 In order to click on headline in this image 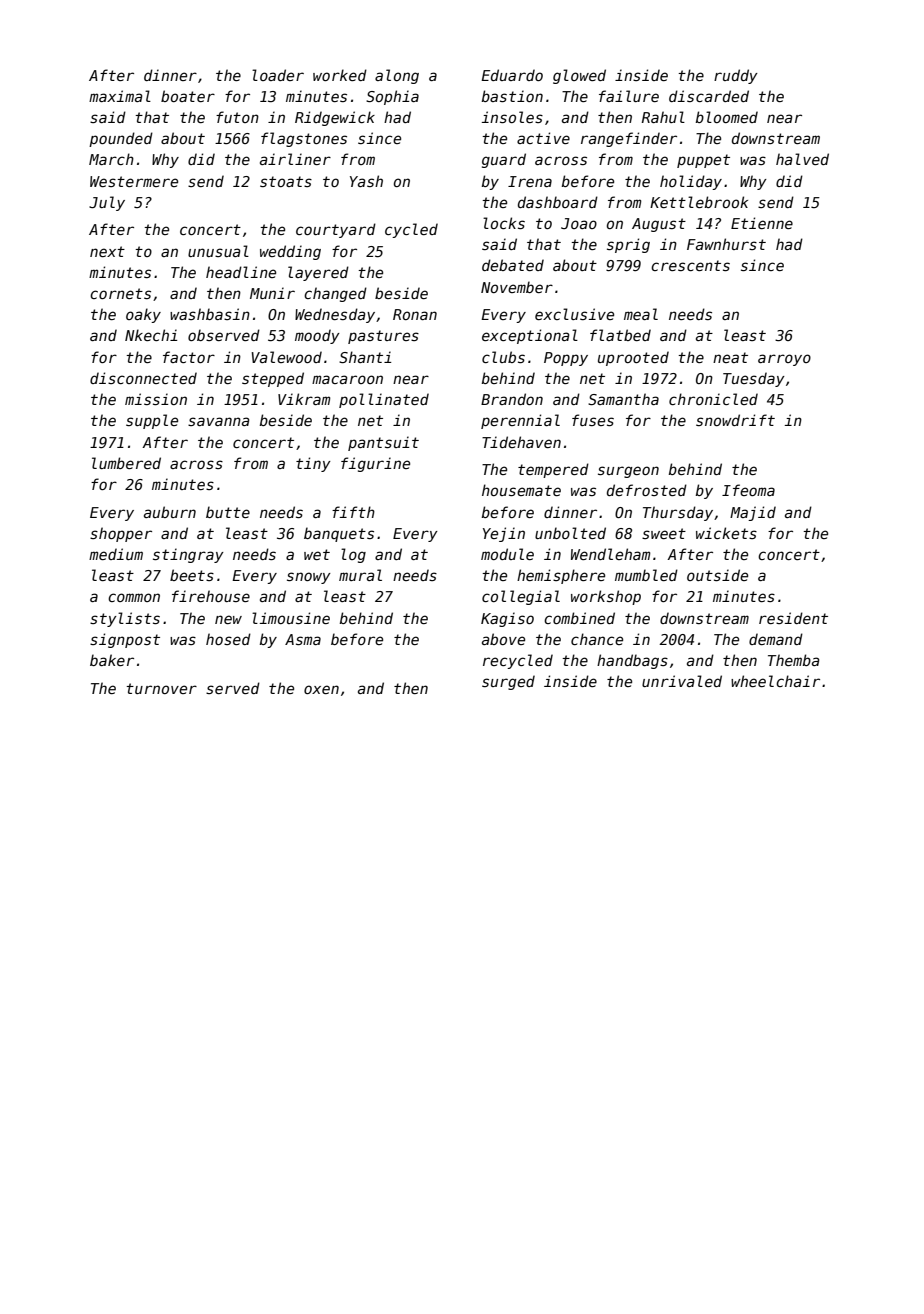, I will do `click(241, 272)`.
